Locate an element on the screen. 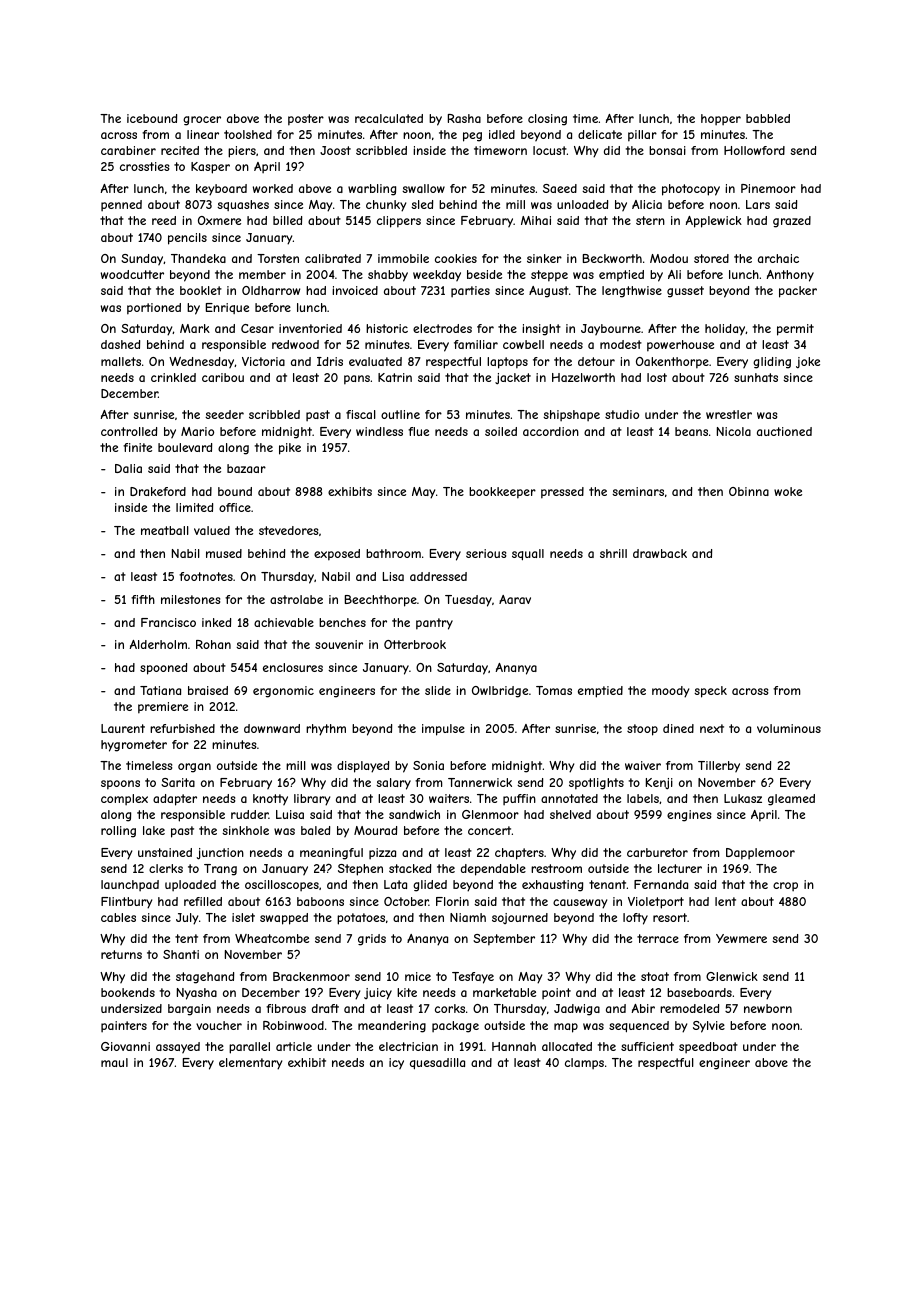  drawback is located at coordinates (660, 553).
